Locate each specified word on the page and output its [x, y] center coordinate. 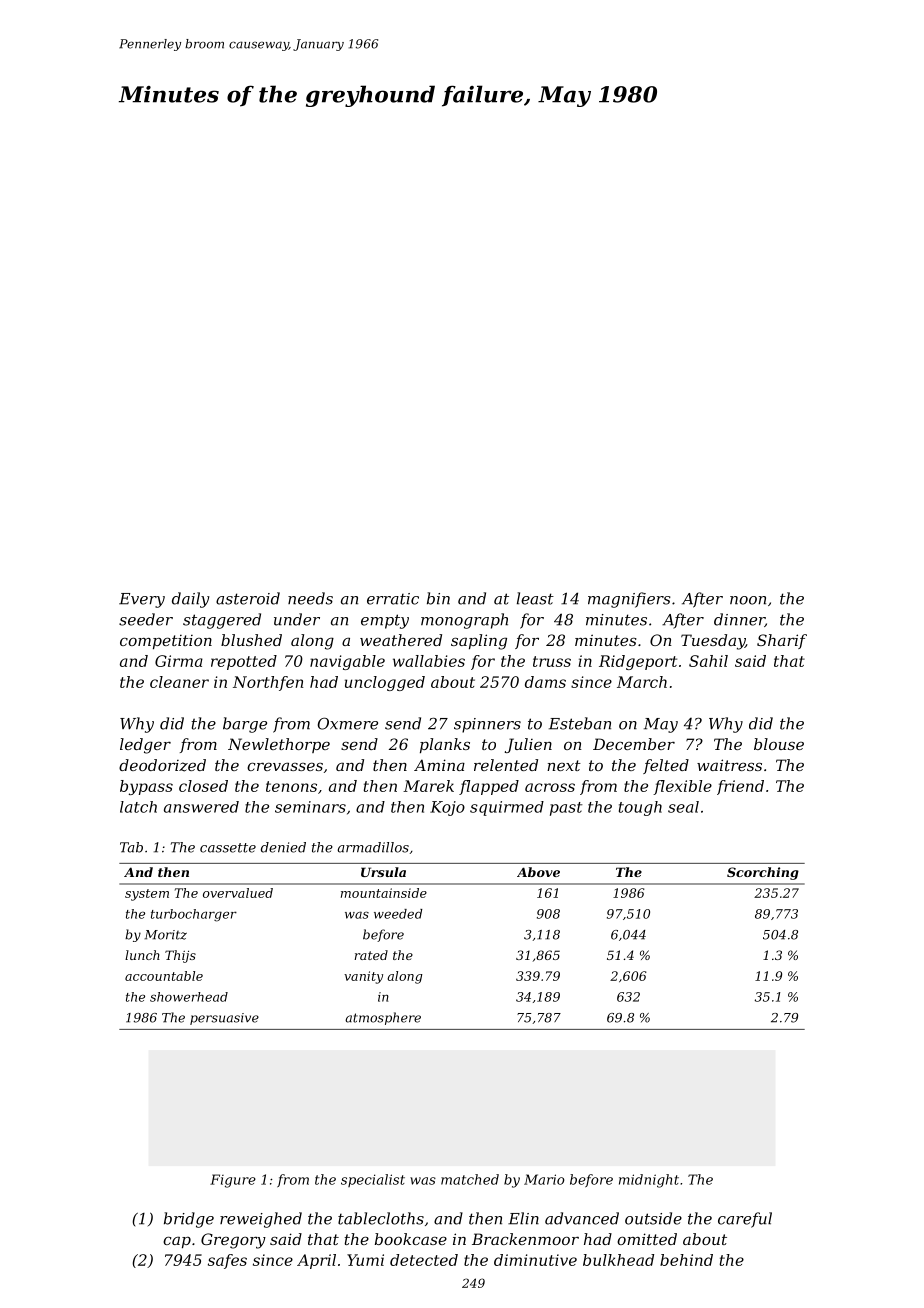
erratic [393, 599]
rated [371, 955]
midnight [649, 1181]
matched [470, 1179]
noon [748, 600]
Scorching [763, 873]
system [147, 895]
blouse [779, 744]
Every [142, 600]
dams [545, 682]
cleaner [179, 682]
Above [538, 872]
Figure [233, 1181]
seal [683, 807]
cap [177, 1242]
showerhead [189, 997]
